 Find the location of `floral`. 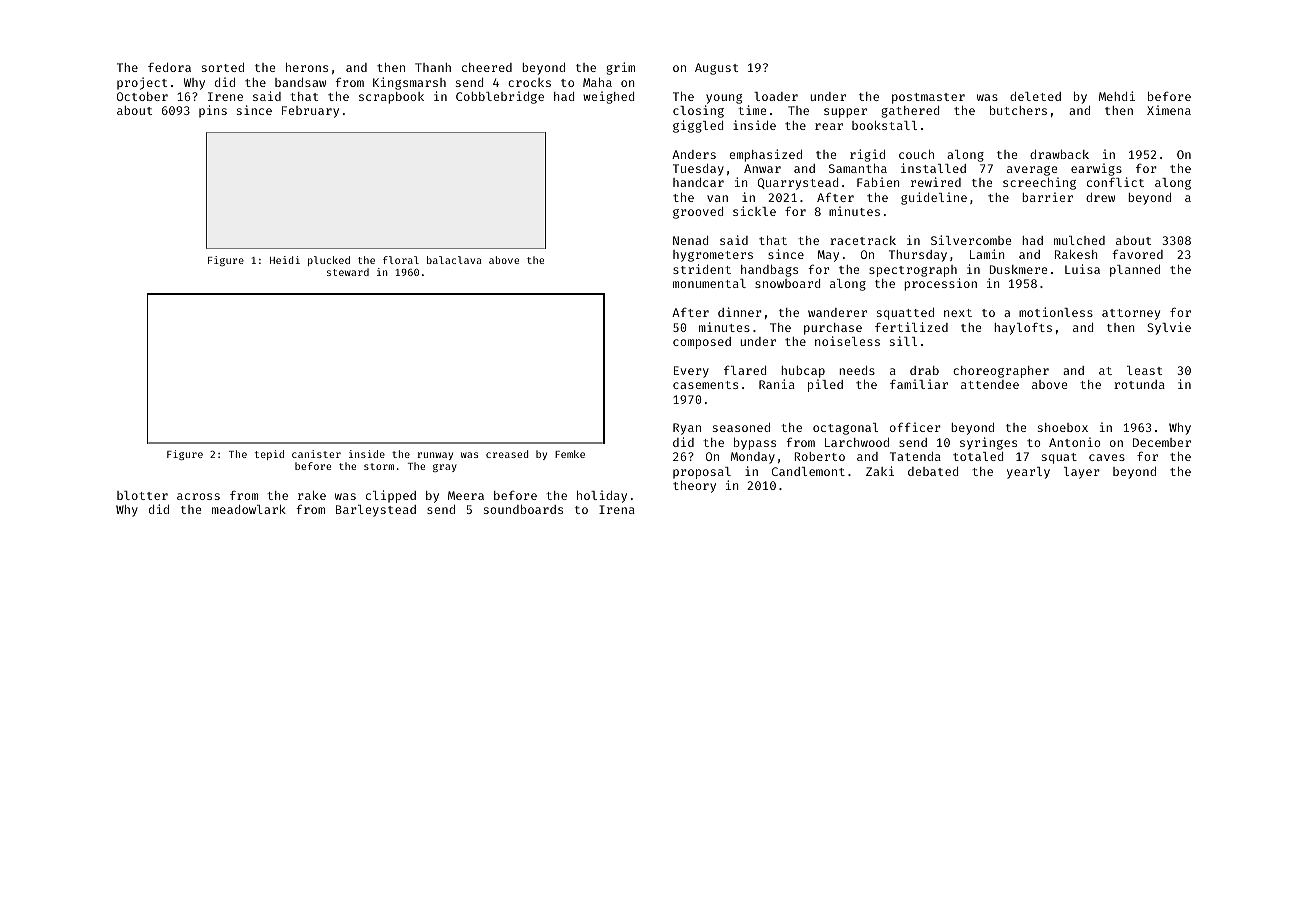

floral is located at coordinates (401, 260).
